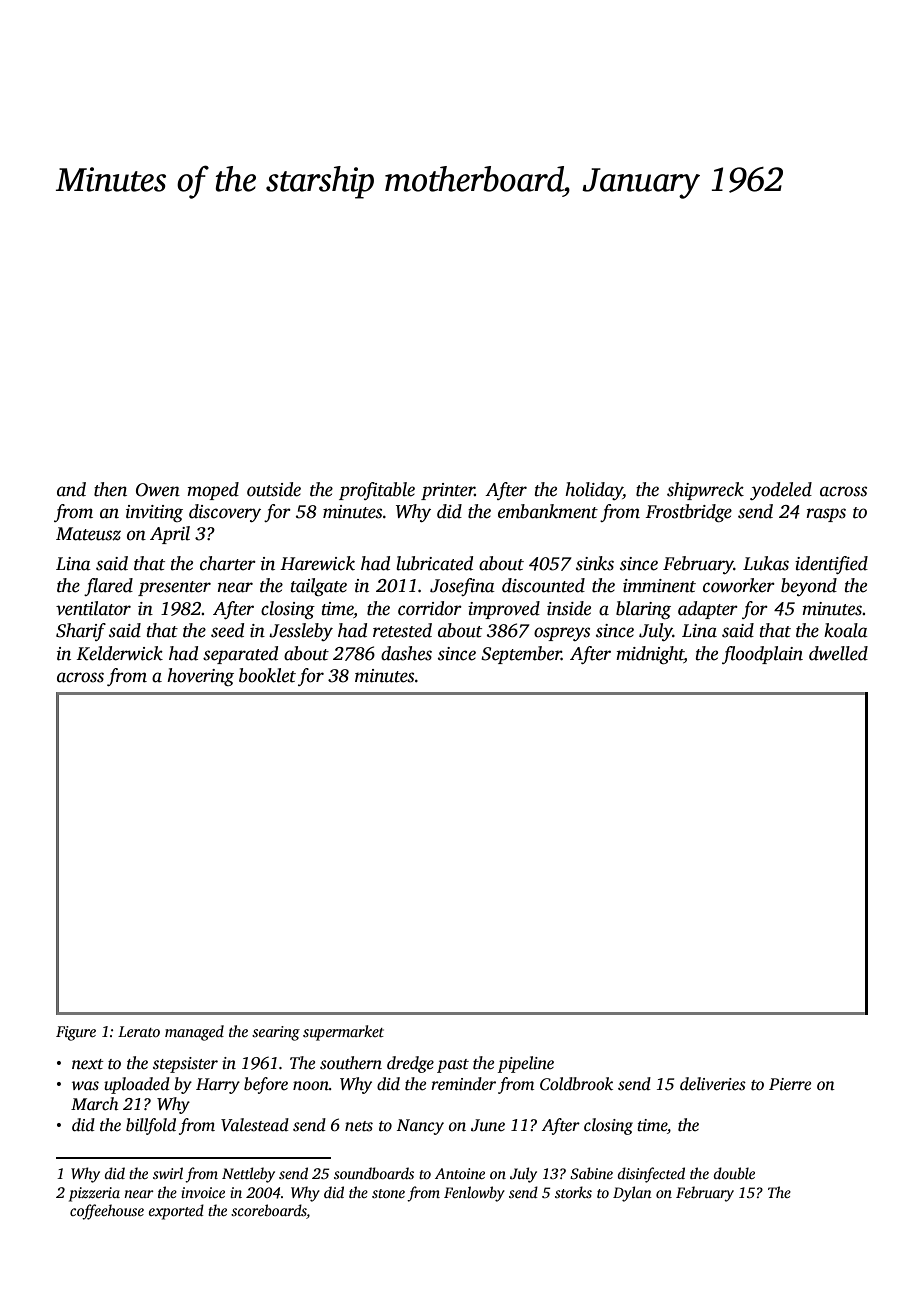  What do you see at coordinates (826, 515) in the page?
I see `rasps` at bounding box center [826, 515].
